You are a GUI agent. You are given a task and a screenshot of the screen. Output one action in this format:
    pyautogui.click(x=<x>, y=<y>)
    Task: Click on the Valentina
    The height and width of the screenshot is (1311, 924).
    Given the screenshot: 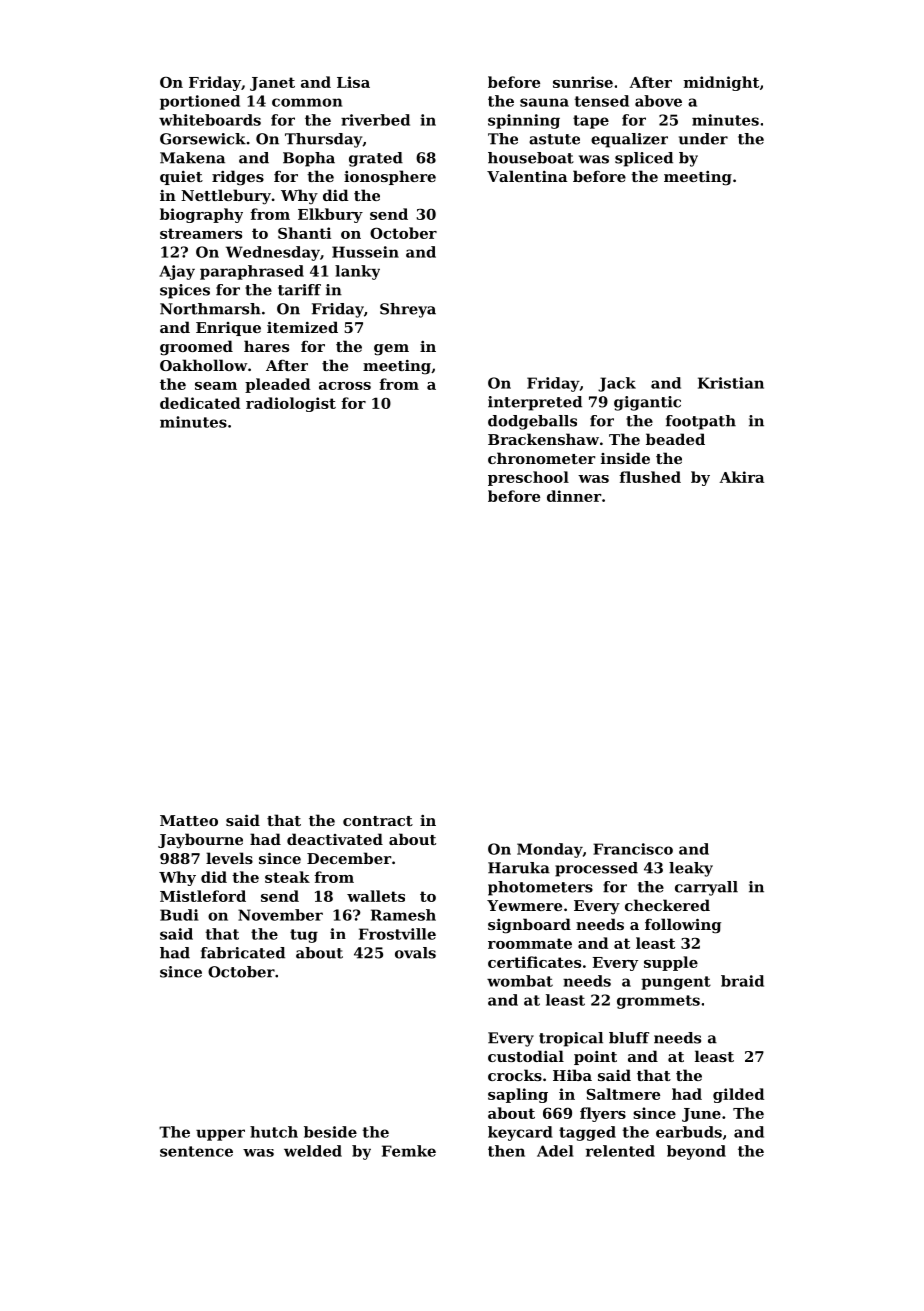 What is the action you would take?
    pyautogui.click(x=527, y=176)
